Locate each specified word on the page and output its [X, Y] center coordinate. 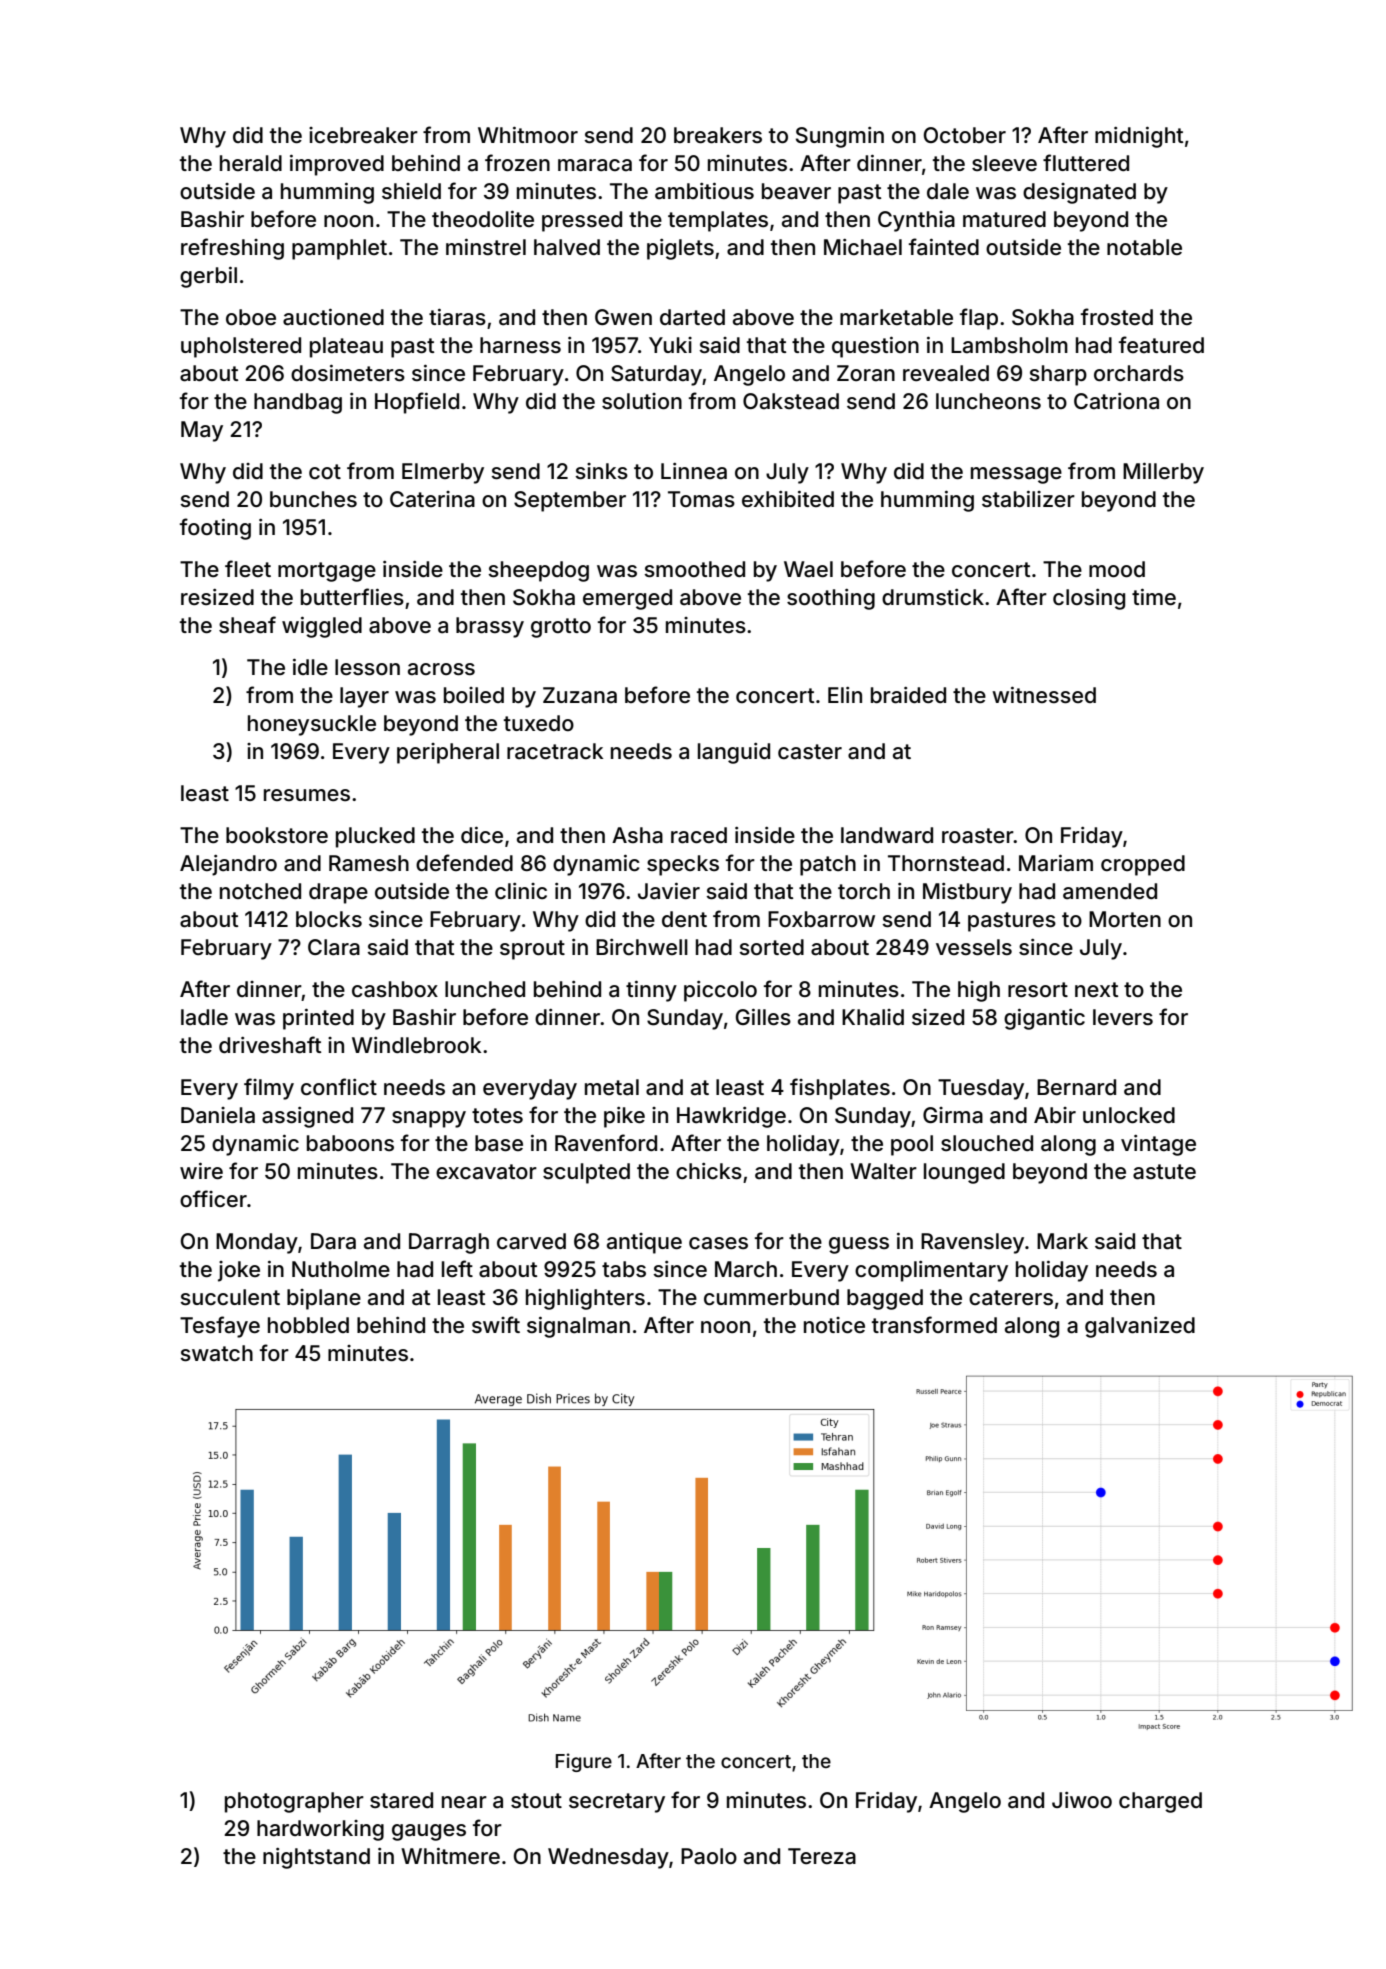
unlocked [1129, 1115]
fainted [944, 247]
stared [401, 1800]
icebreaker [363, 135]
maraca [595, 165]
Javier [669, 891]
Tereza [822, 1856]
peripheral [448, 753]
